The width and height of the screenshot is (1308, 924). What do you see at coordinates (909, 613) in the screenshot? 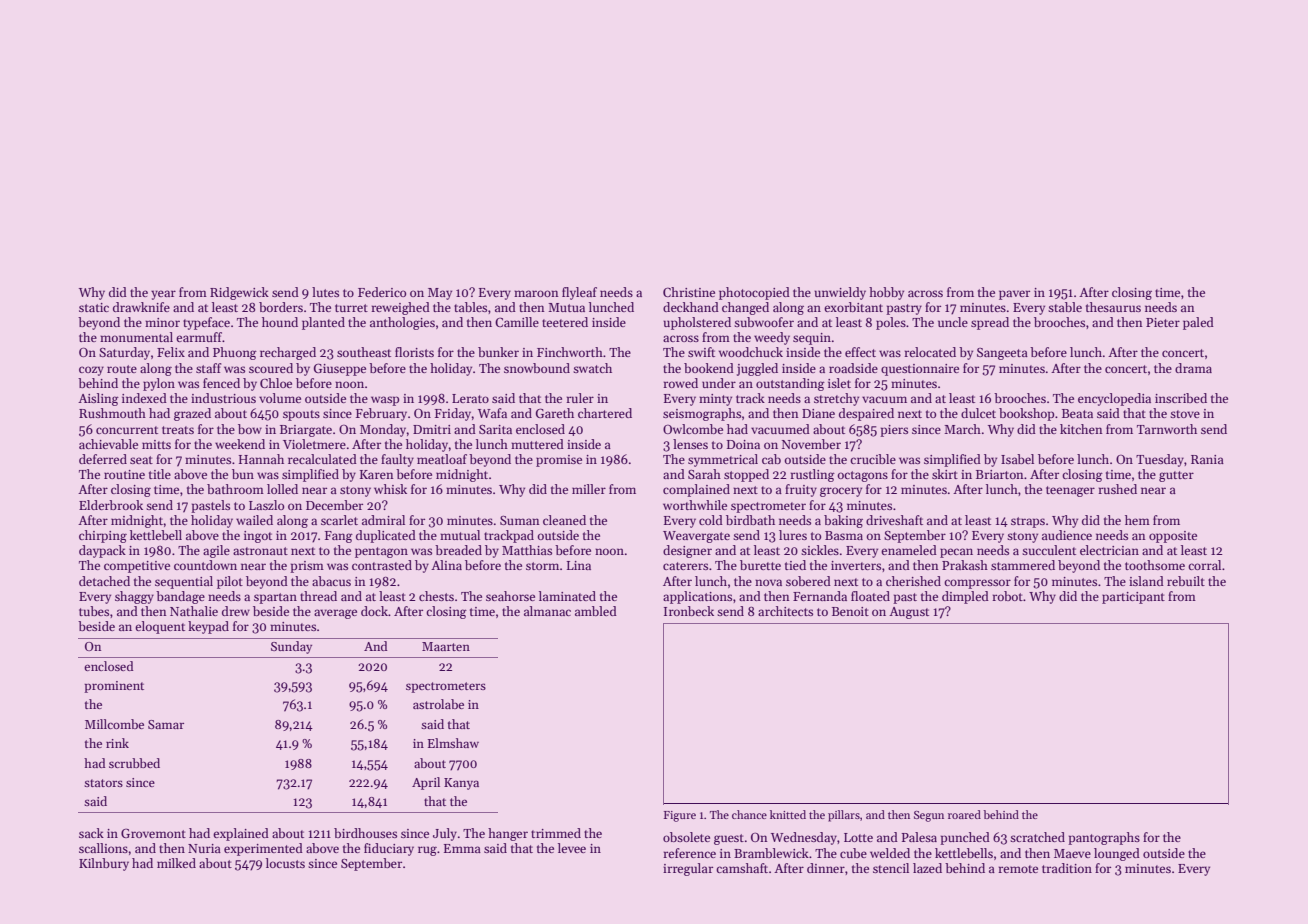
I see `August` at bounding box center [909, 613].
